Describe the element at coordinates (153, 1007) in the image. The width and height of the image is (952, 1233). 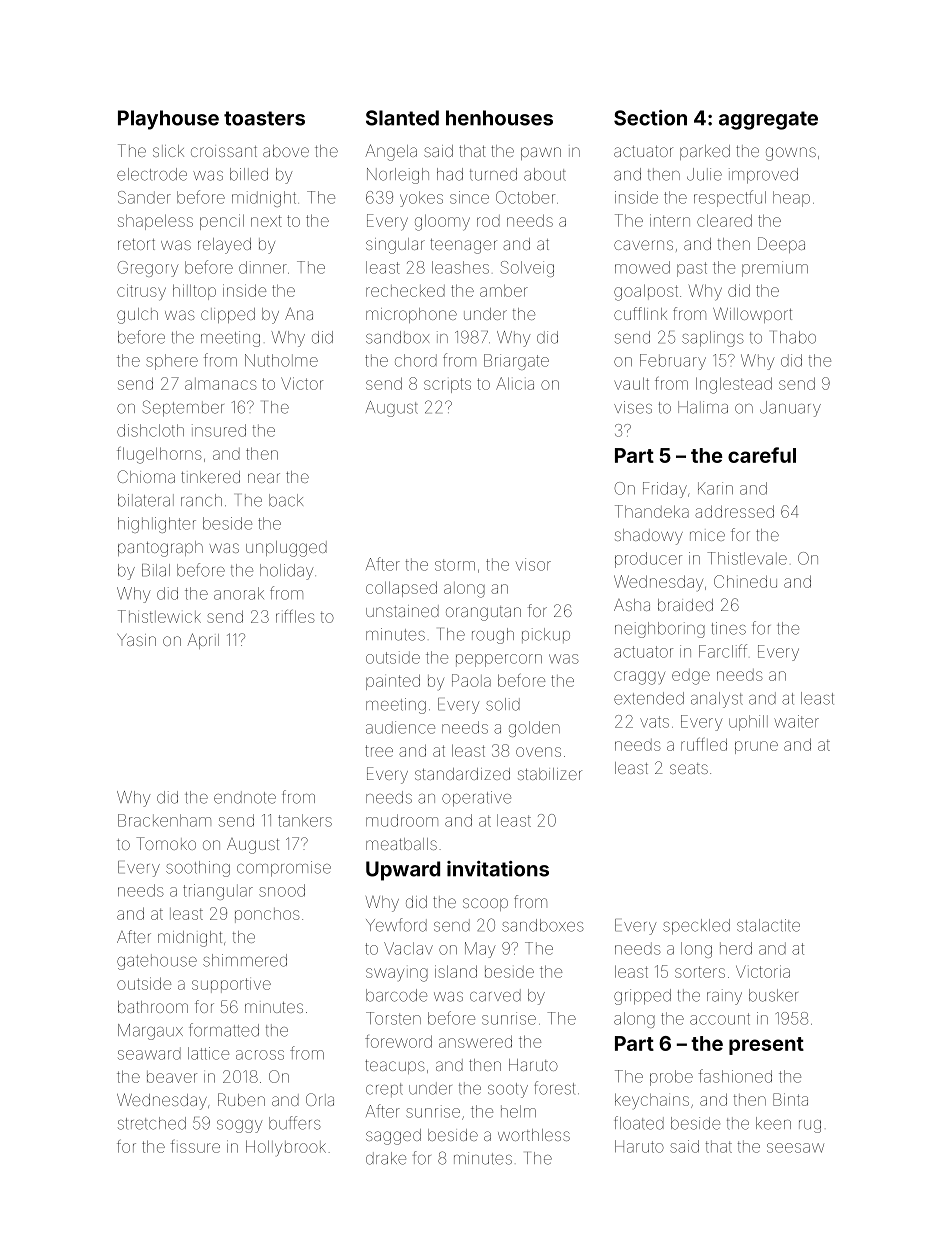
I see `bathroom` at that location.
